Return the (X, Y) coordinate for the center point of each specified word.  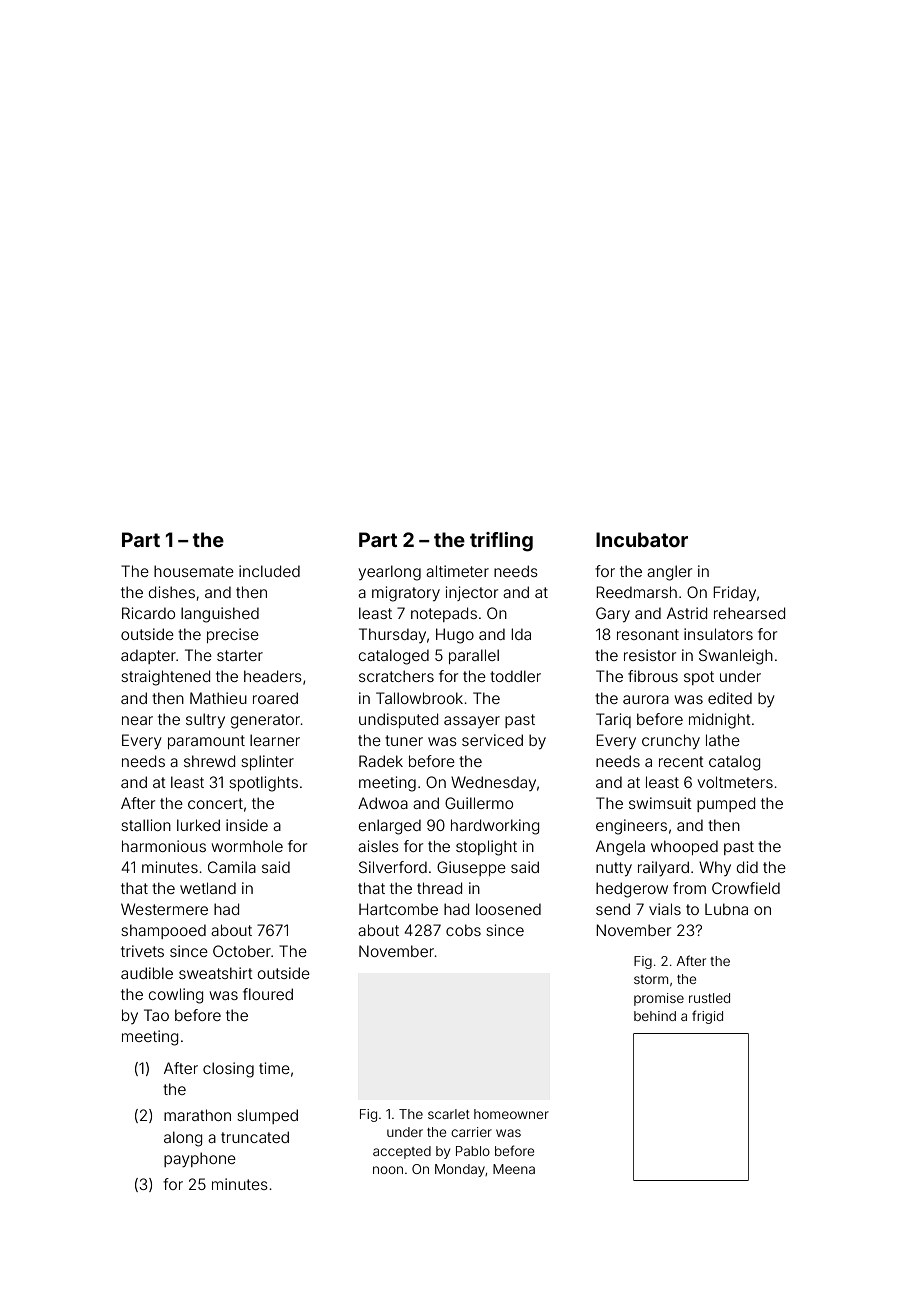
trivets (142, 951)
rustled (709, 998)
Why (715, 868)
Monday (460, 1170)
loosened (508, 909)
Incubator (642, 539)
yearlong (390, 573)
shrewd (209, 761)
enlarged (390, 827)
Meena (514, 1169)
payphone (200, 1160)
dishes (172, 592)
